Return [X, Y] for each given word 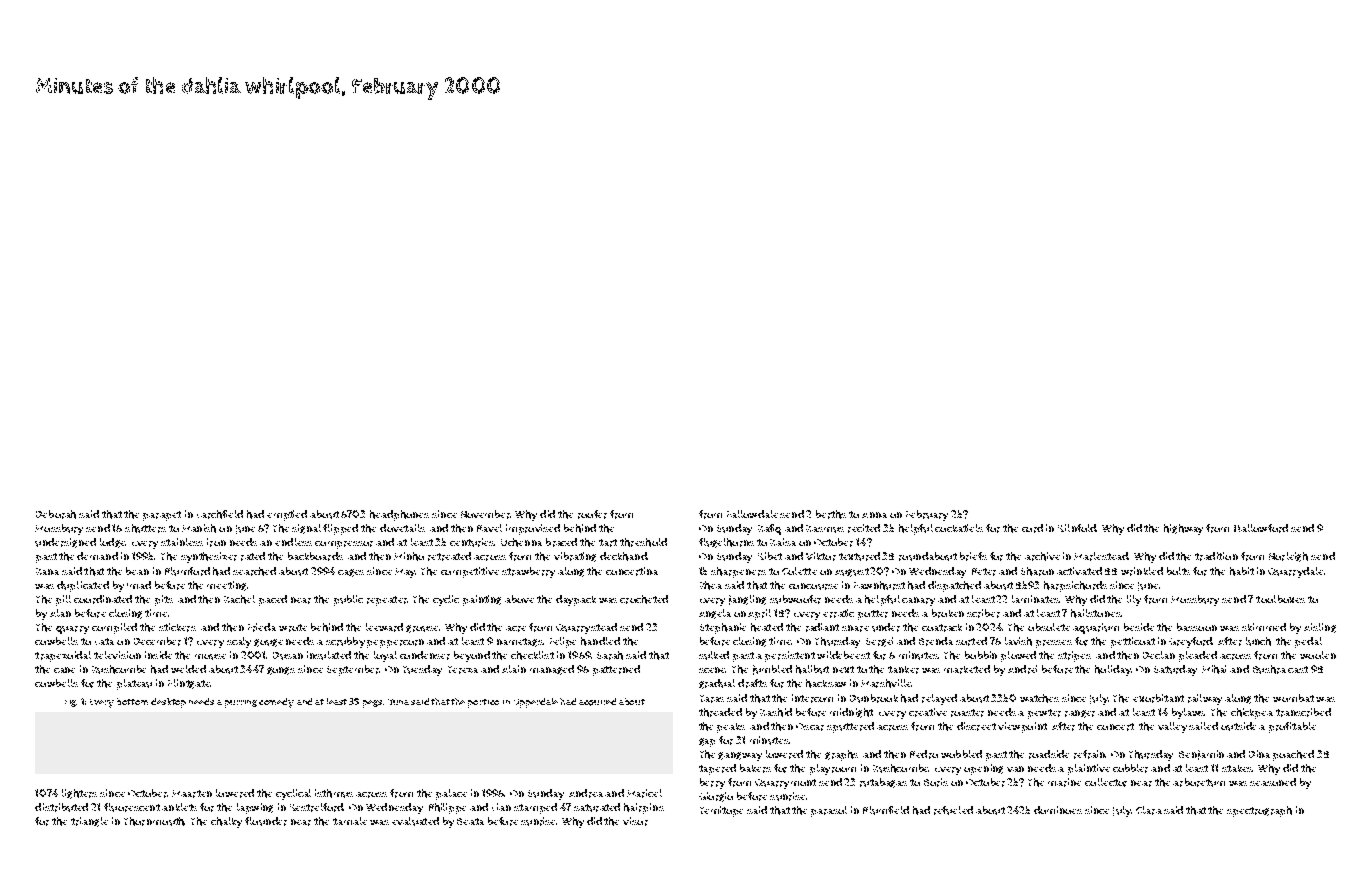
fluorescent [132, 807]
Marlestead [1101, 556]
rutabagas [883, 783]
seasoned [1273, 782]
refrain [1090, 754]
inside [158, 655]
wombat [1293, 698]
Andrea [586, 793]
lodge [113, 543]
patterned [616, 670]
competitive [470, 572]
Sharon [1037, 571]
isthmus [334, 793]
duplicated [83, 586]
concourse [813, 586]
